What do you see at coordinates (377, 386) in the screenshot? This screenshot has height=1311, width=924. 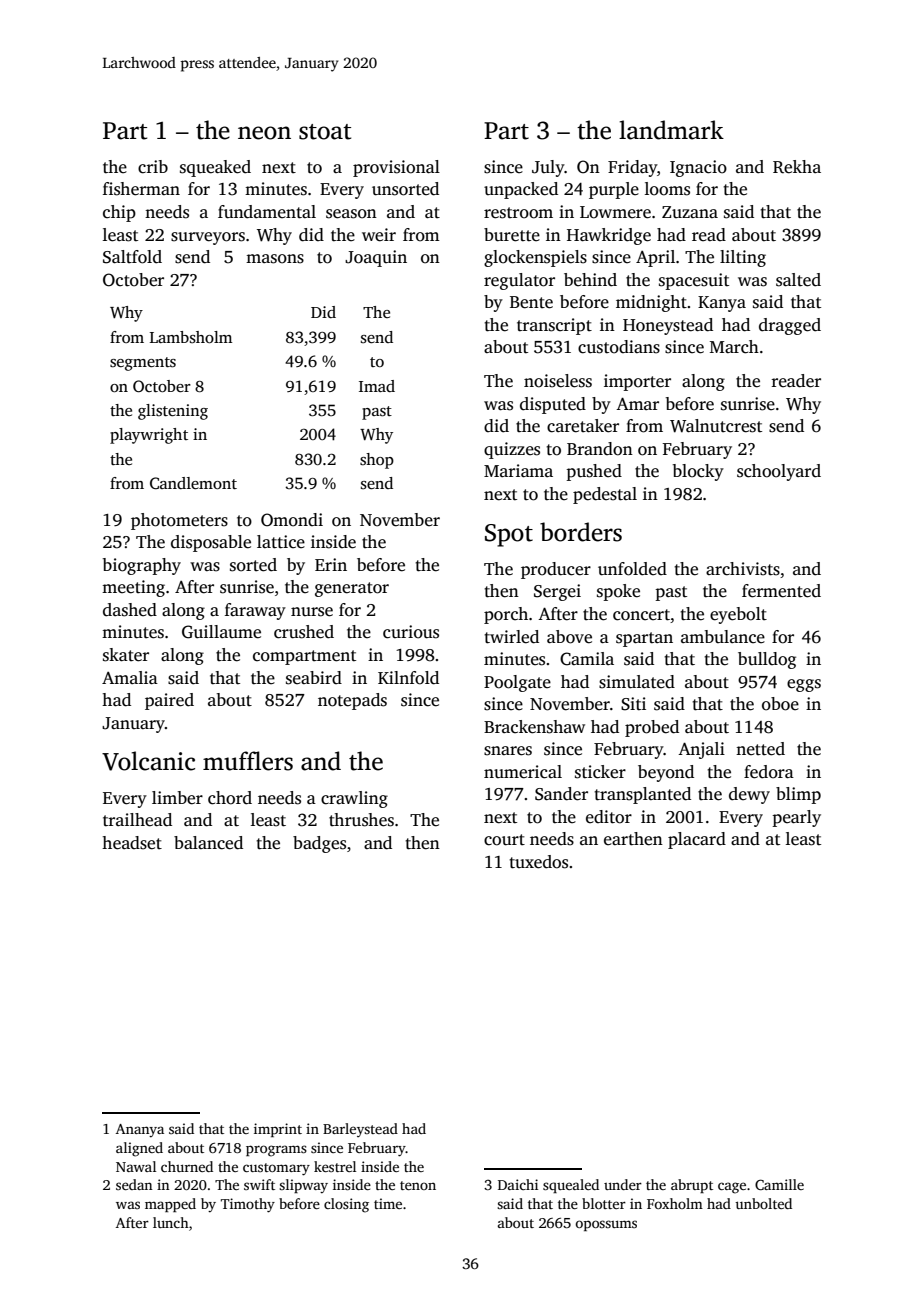 I see `Imad` at bounding box center [377, 386].
